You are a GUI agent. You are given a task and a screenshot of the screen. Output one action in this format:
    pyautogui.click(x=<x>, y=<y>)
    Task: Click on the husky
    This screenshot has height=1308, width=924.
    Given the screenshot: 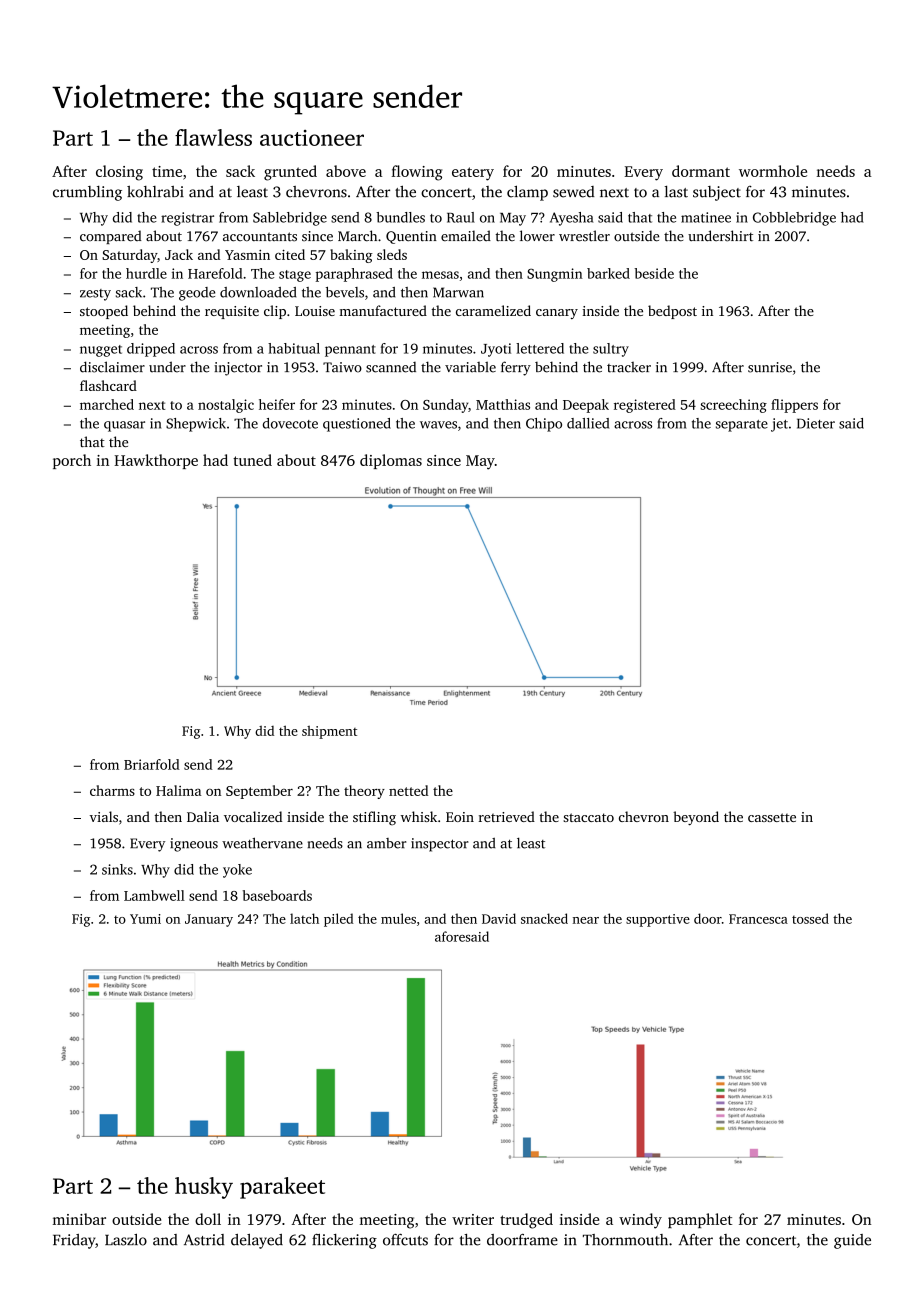 What is the action you would take?
    pyautogui.click(x=204, y=1188)
